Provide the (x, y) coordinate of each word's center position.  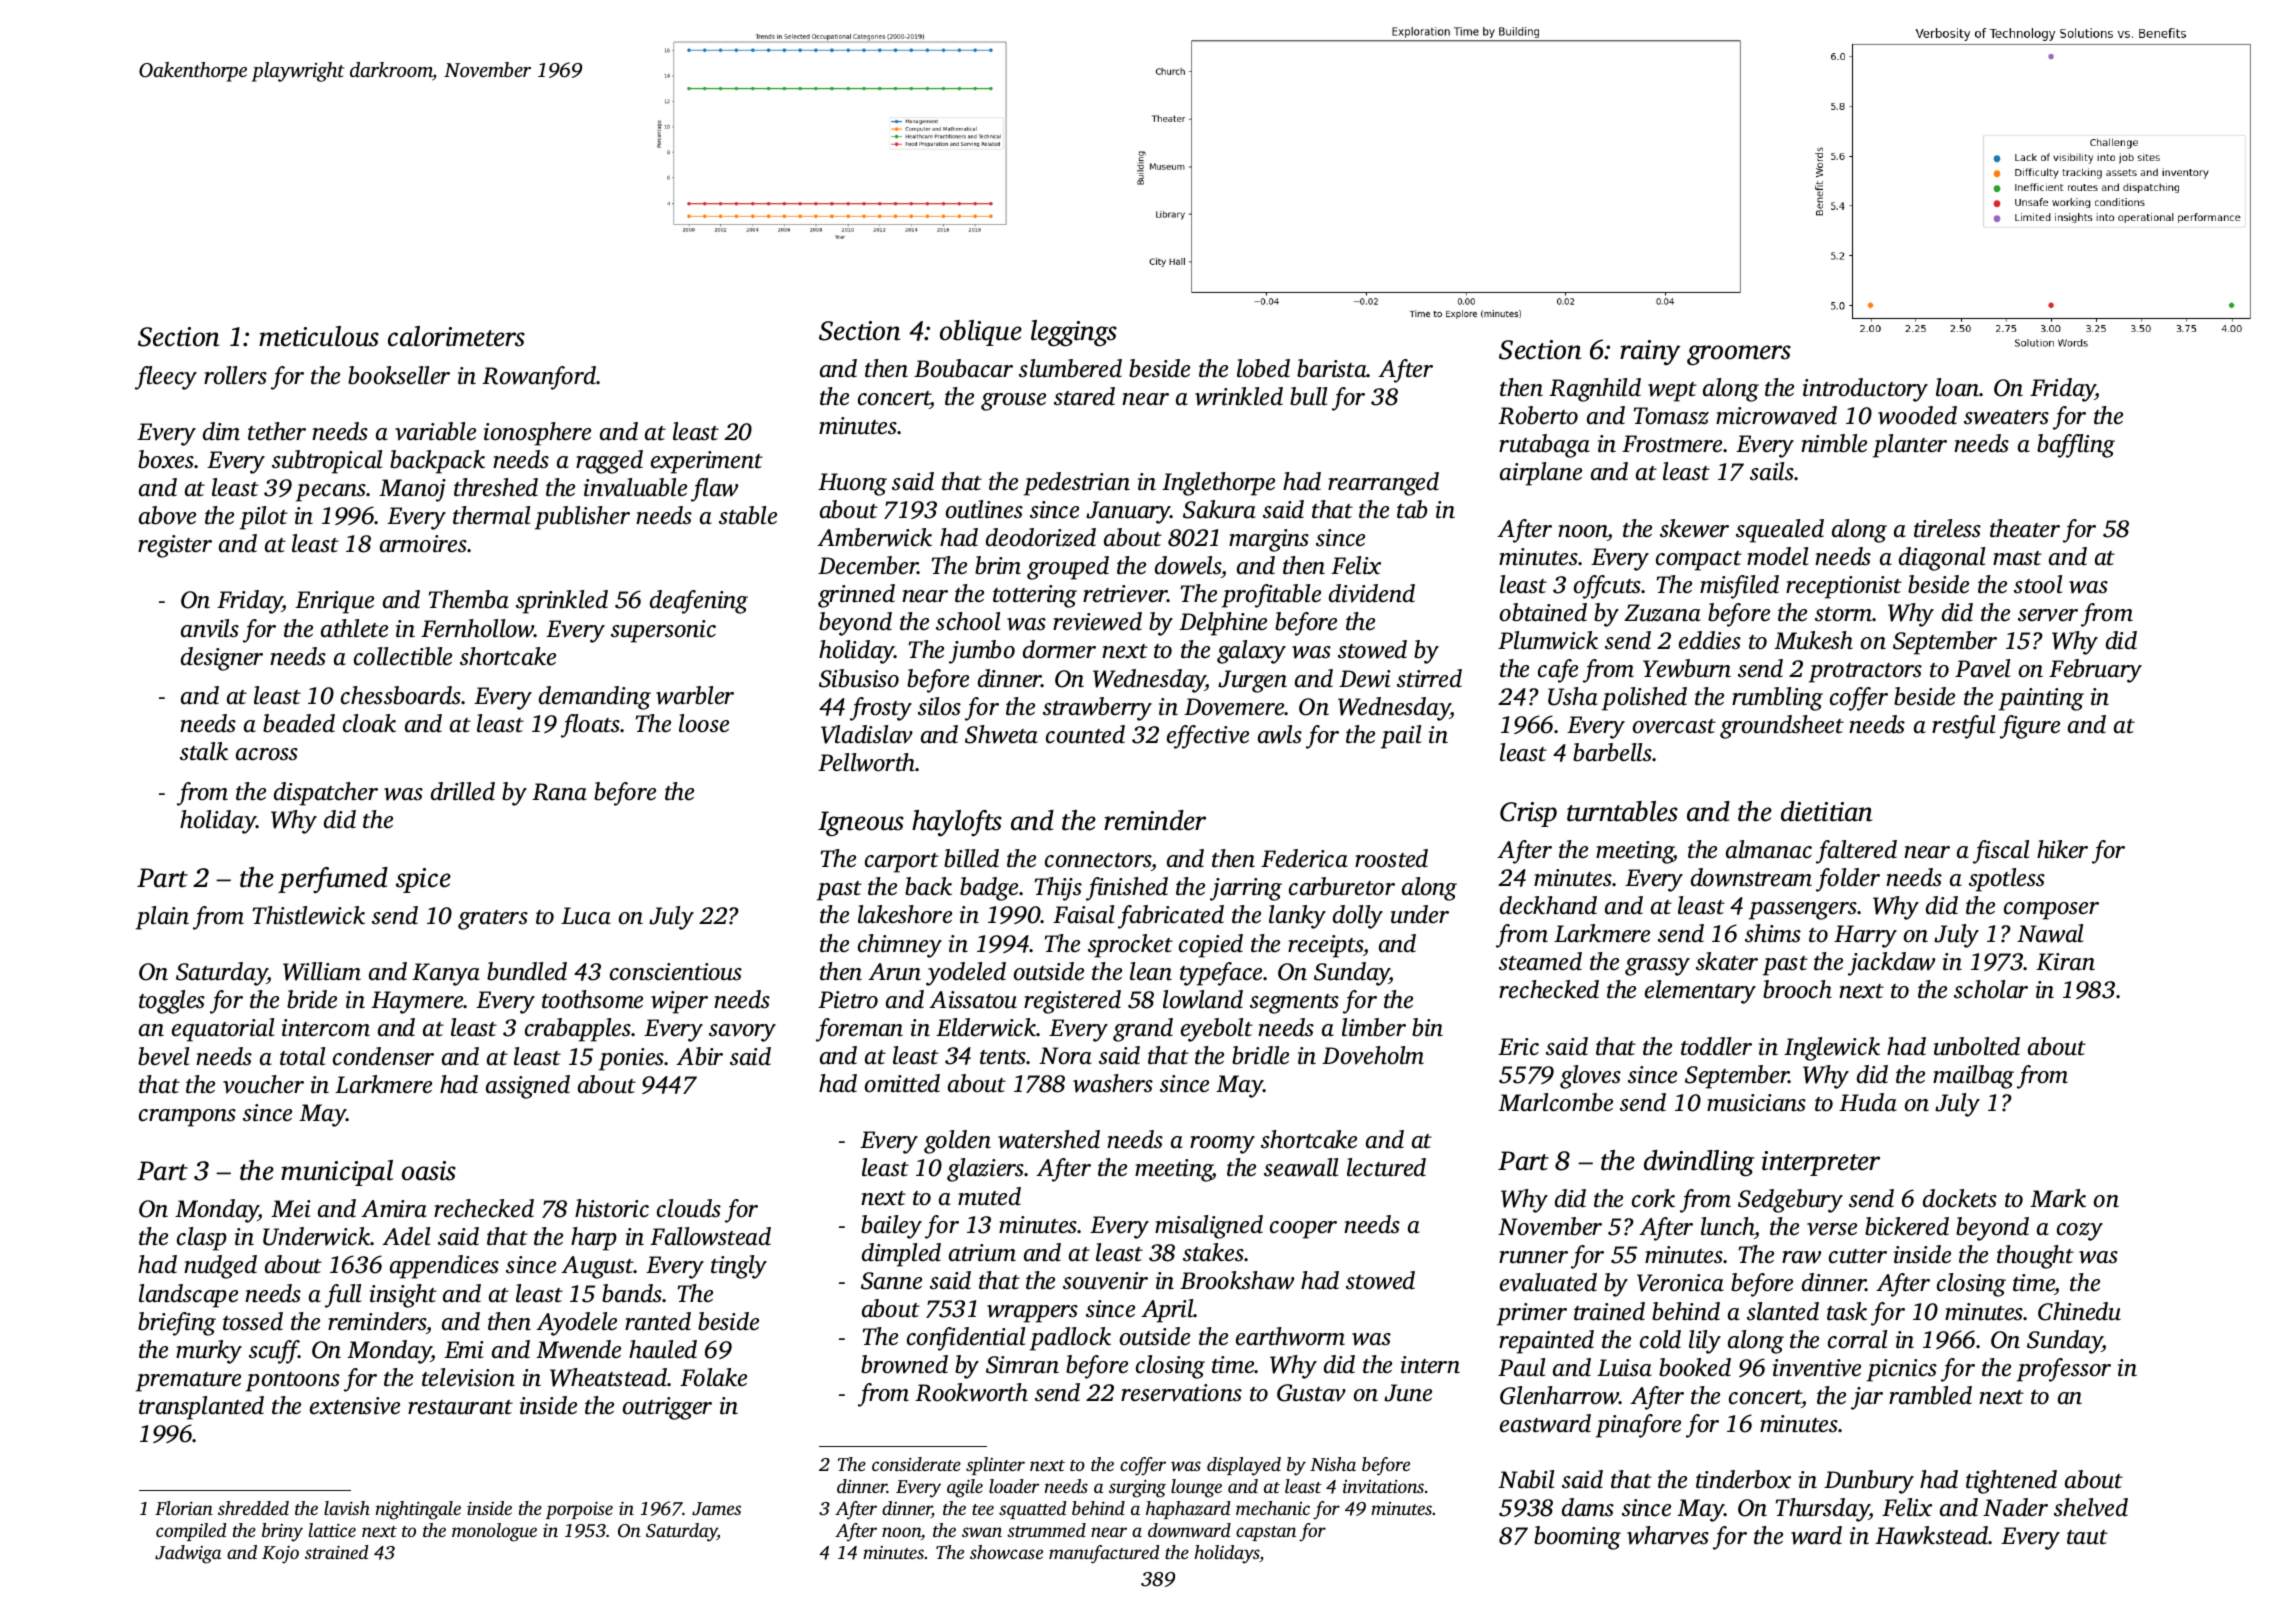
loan (1958, 387)
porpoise (579, 1510)
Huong (852, 484)
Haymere (417, 1002)
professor (2064, 1370)
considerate (916, 1464)
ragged (609, 462)
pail (1401, 737)
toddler (1716, 1046)
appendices (444, 1267)
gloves (1590, 1077)
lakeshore (905, 914)
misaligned (1209, 1227)
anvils (210, 628)
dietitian (1826, 811)
